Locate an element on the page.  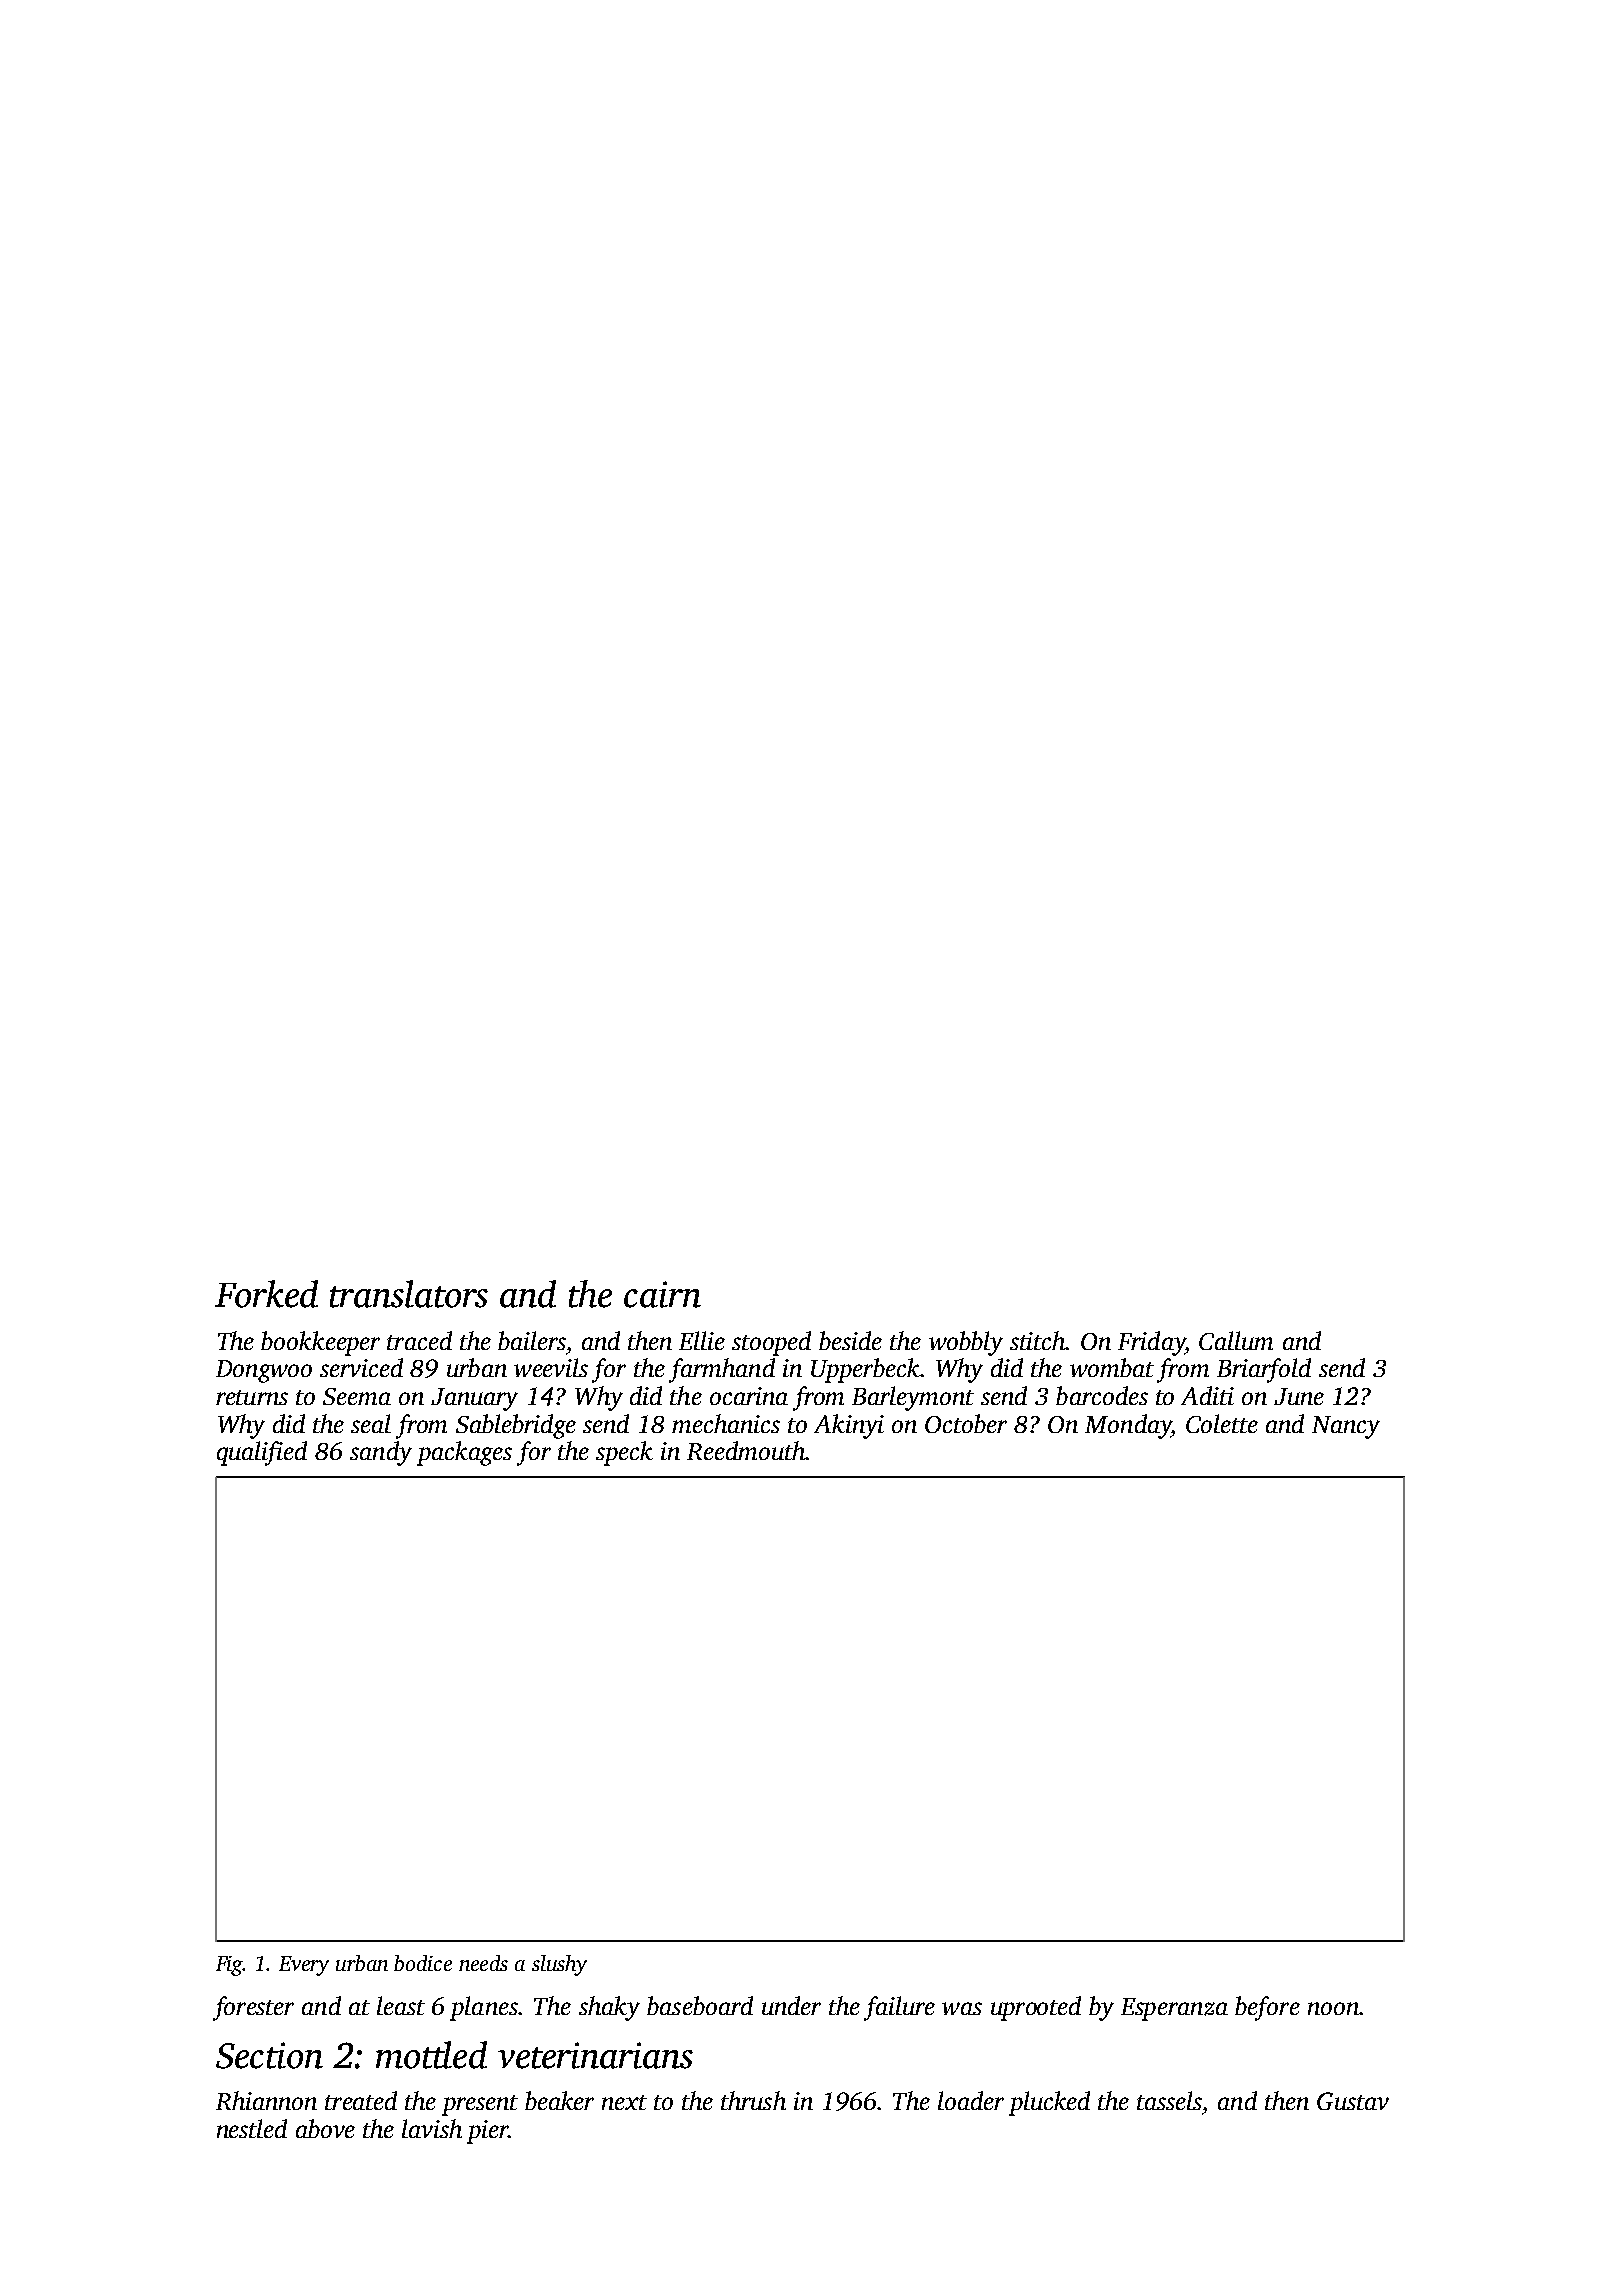
Colette is located at coordinates (1222, 1423).
